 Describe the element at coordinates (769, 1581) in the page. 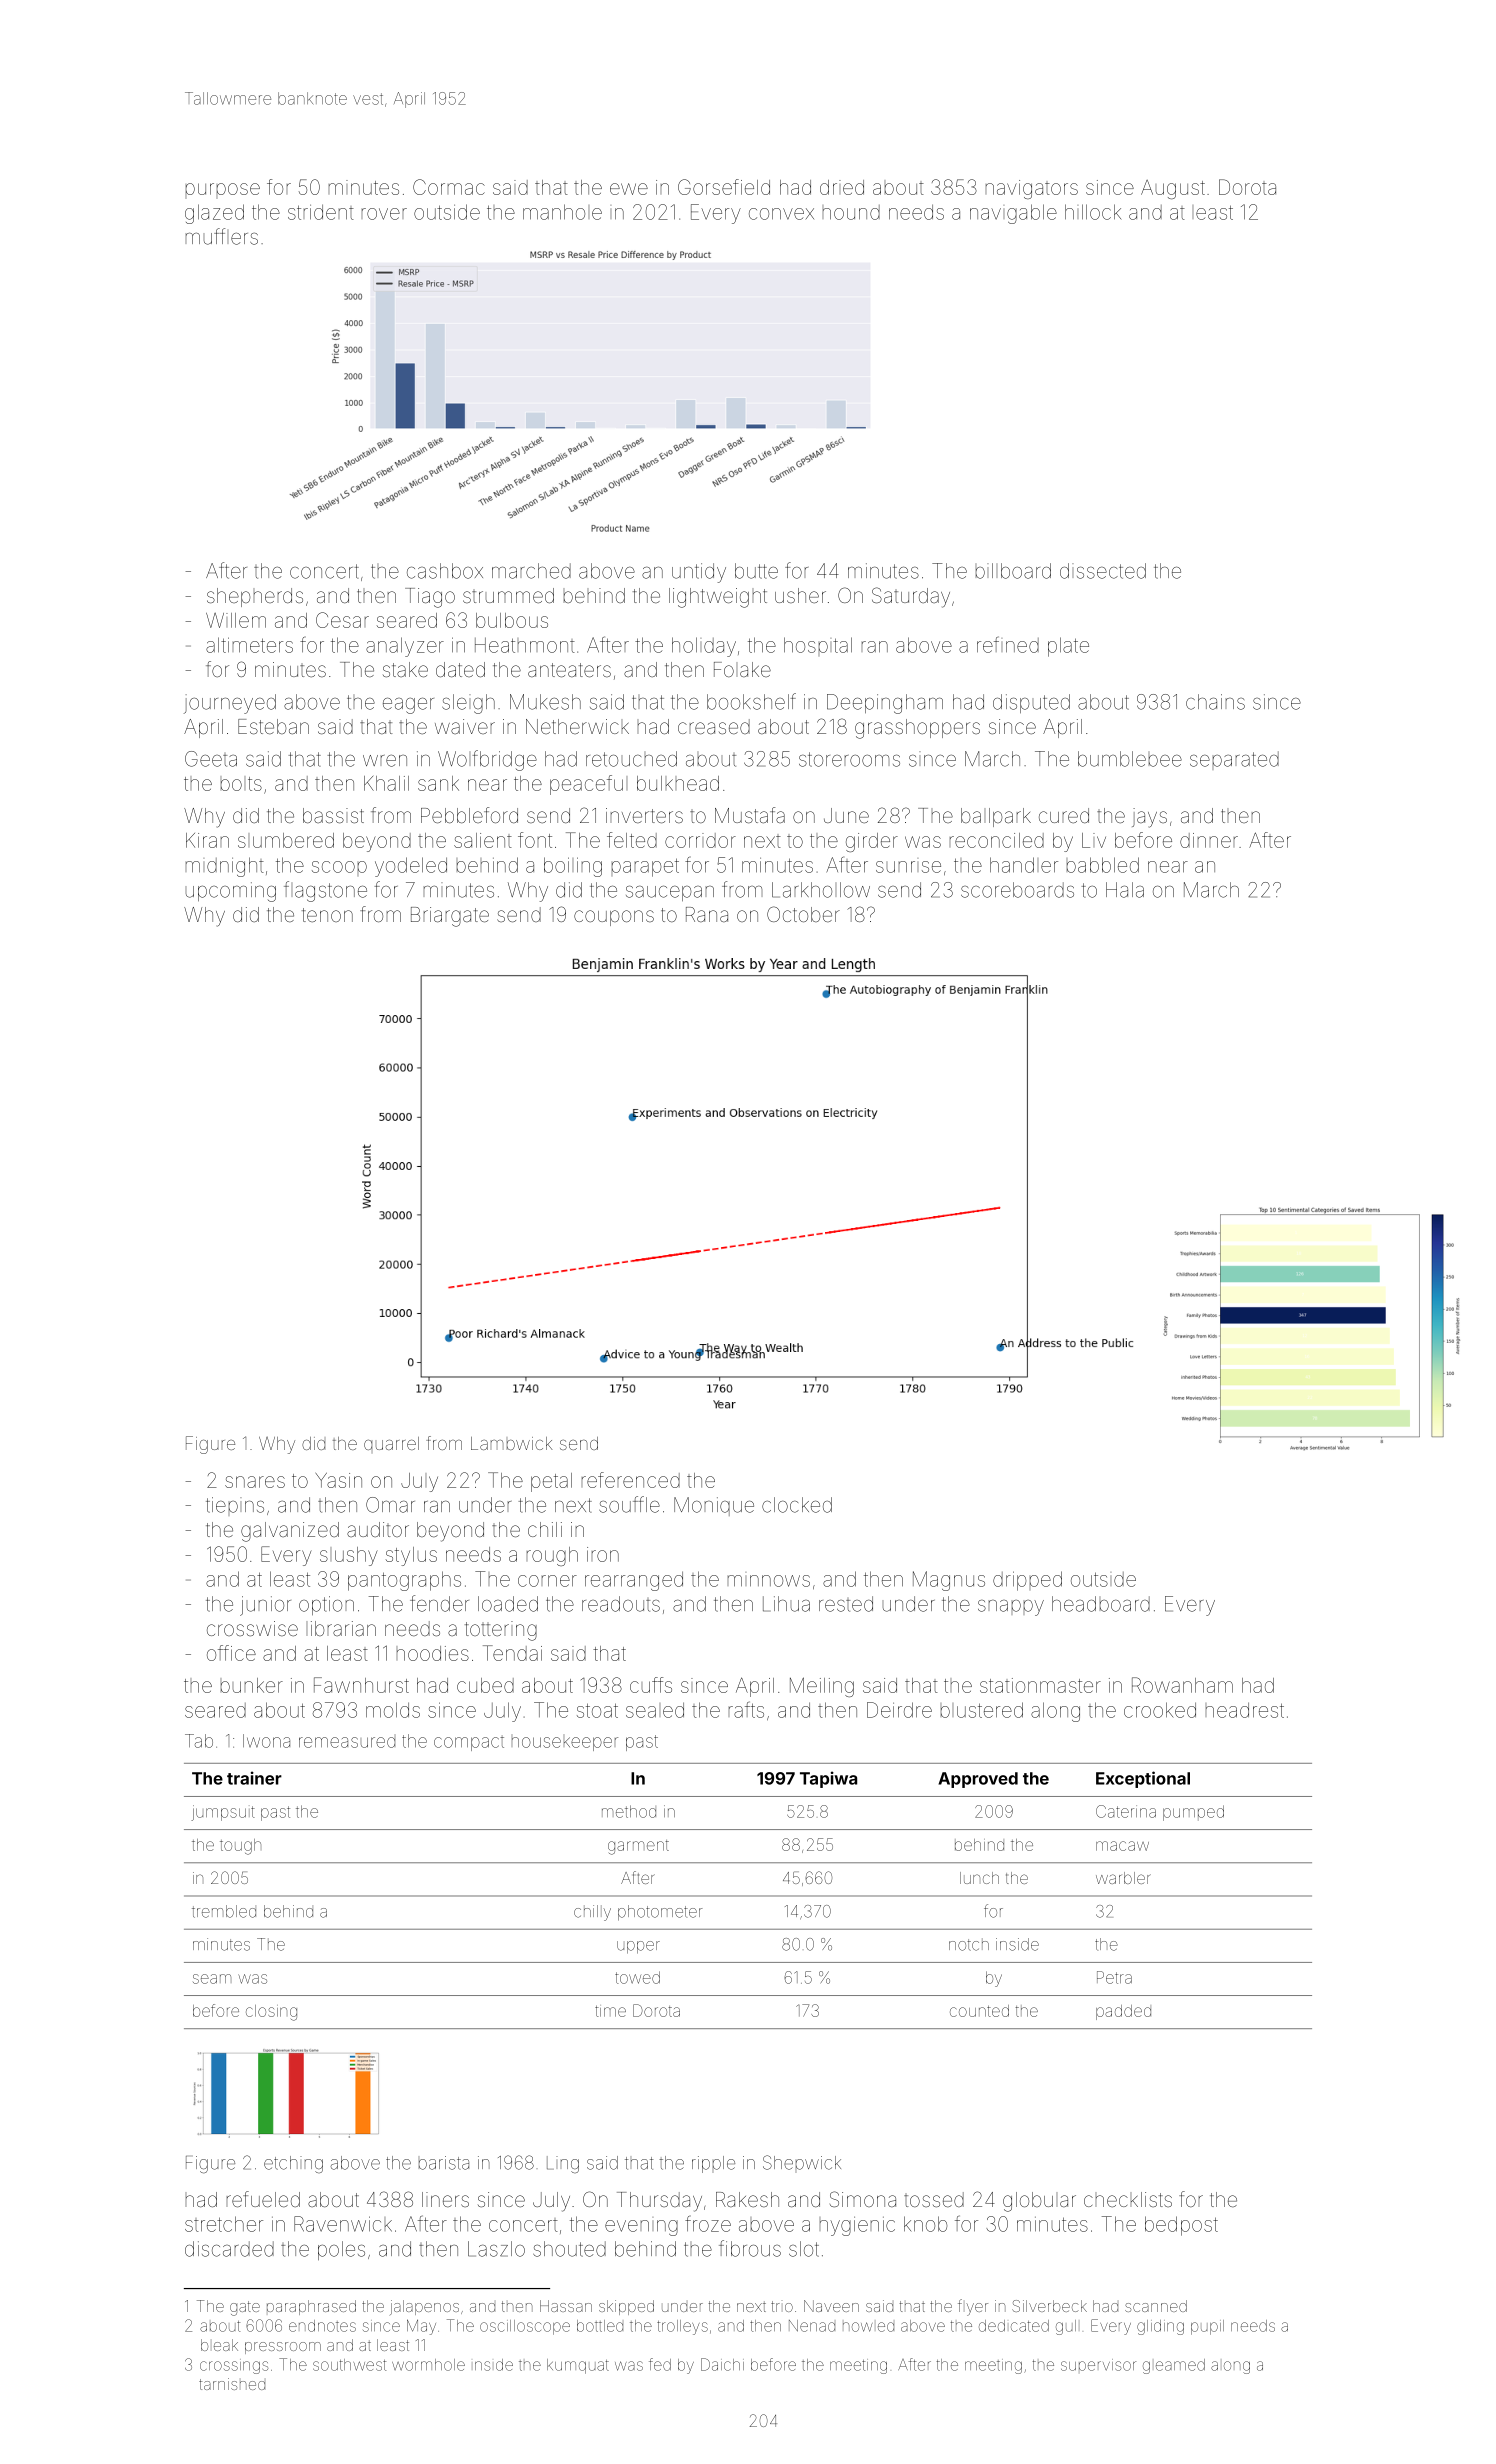

I see `minnows` at that location.
